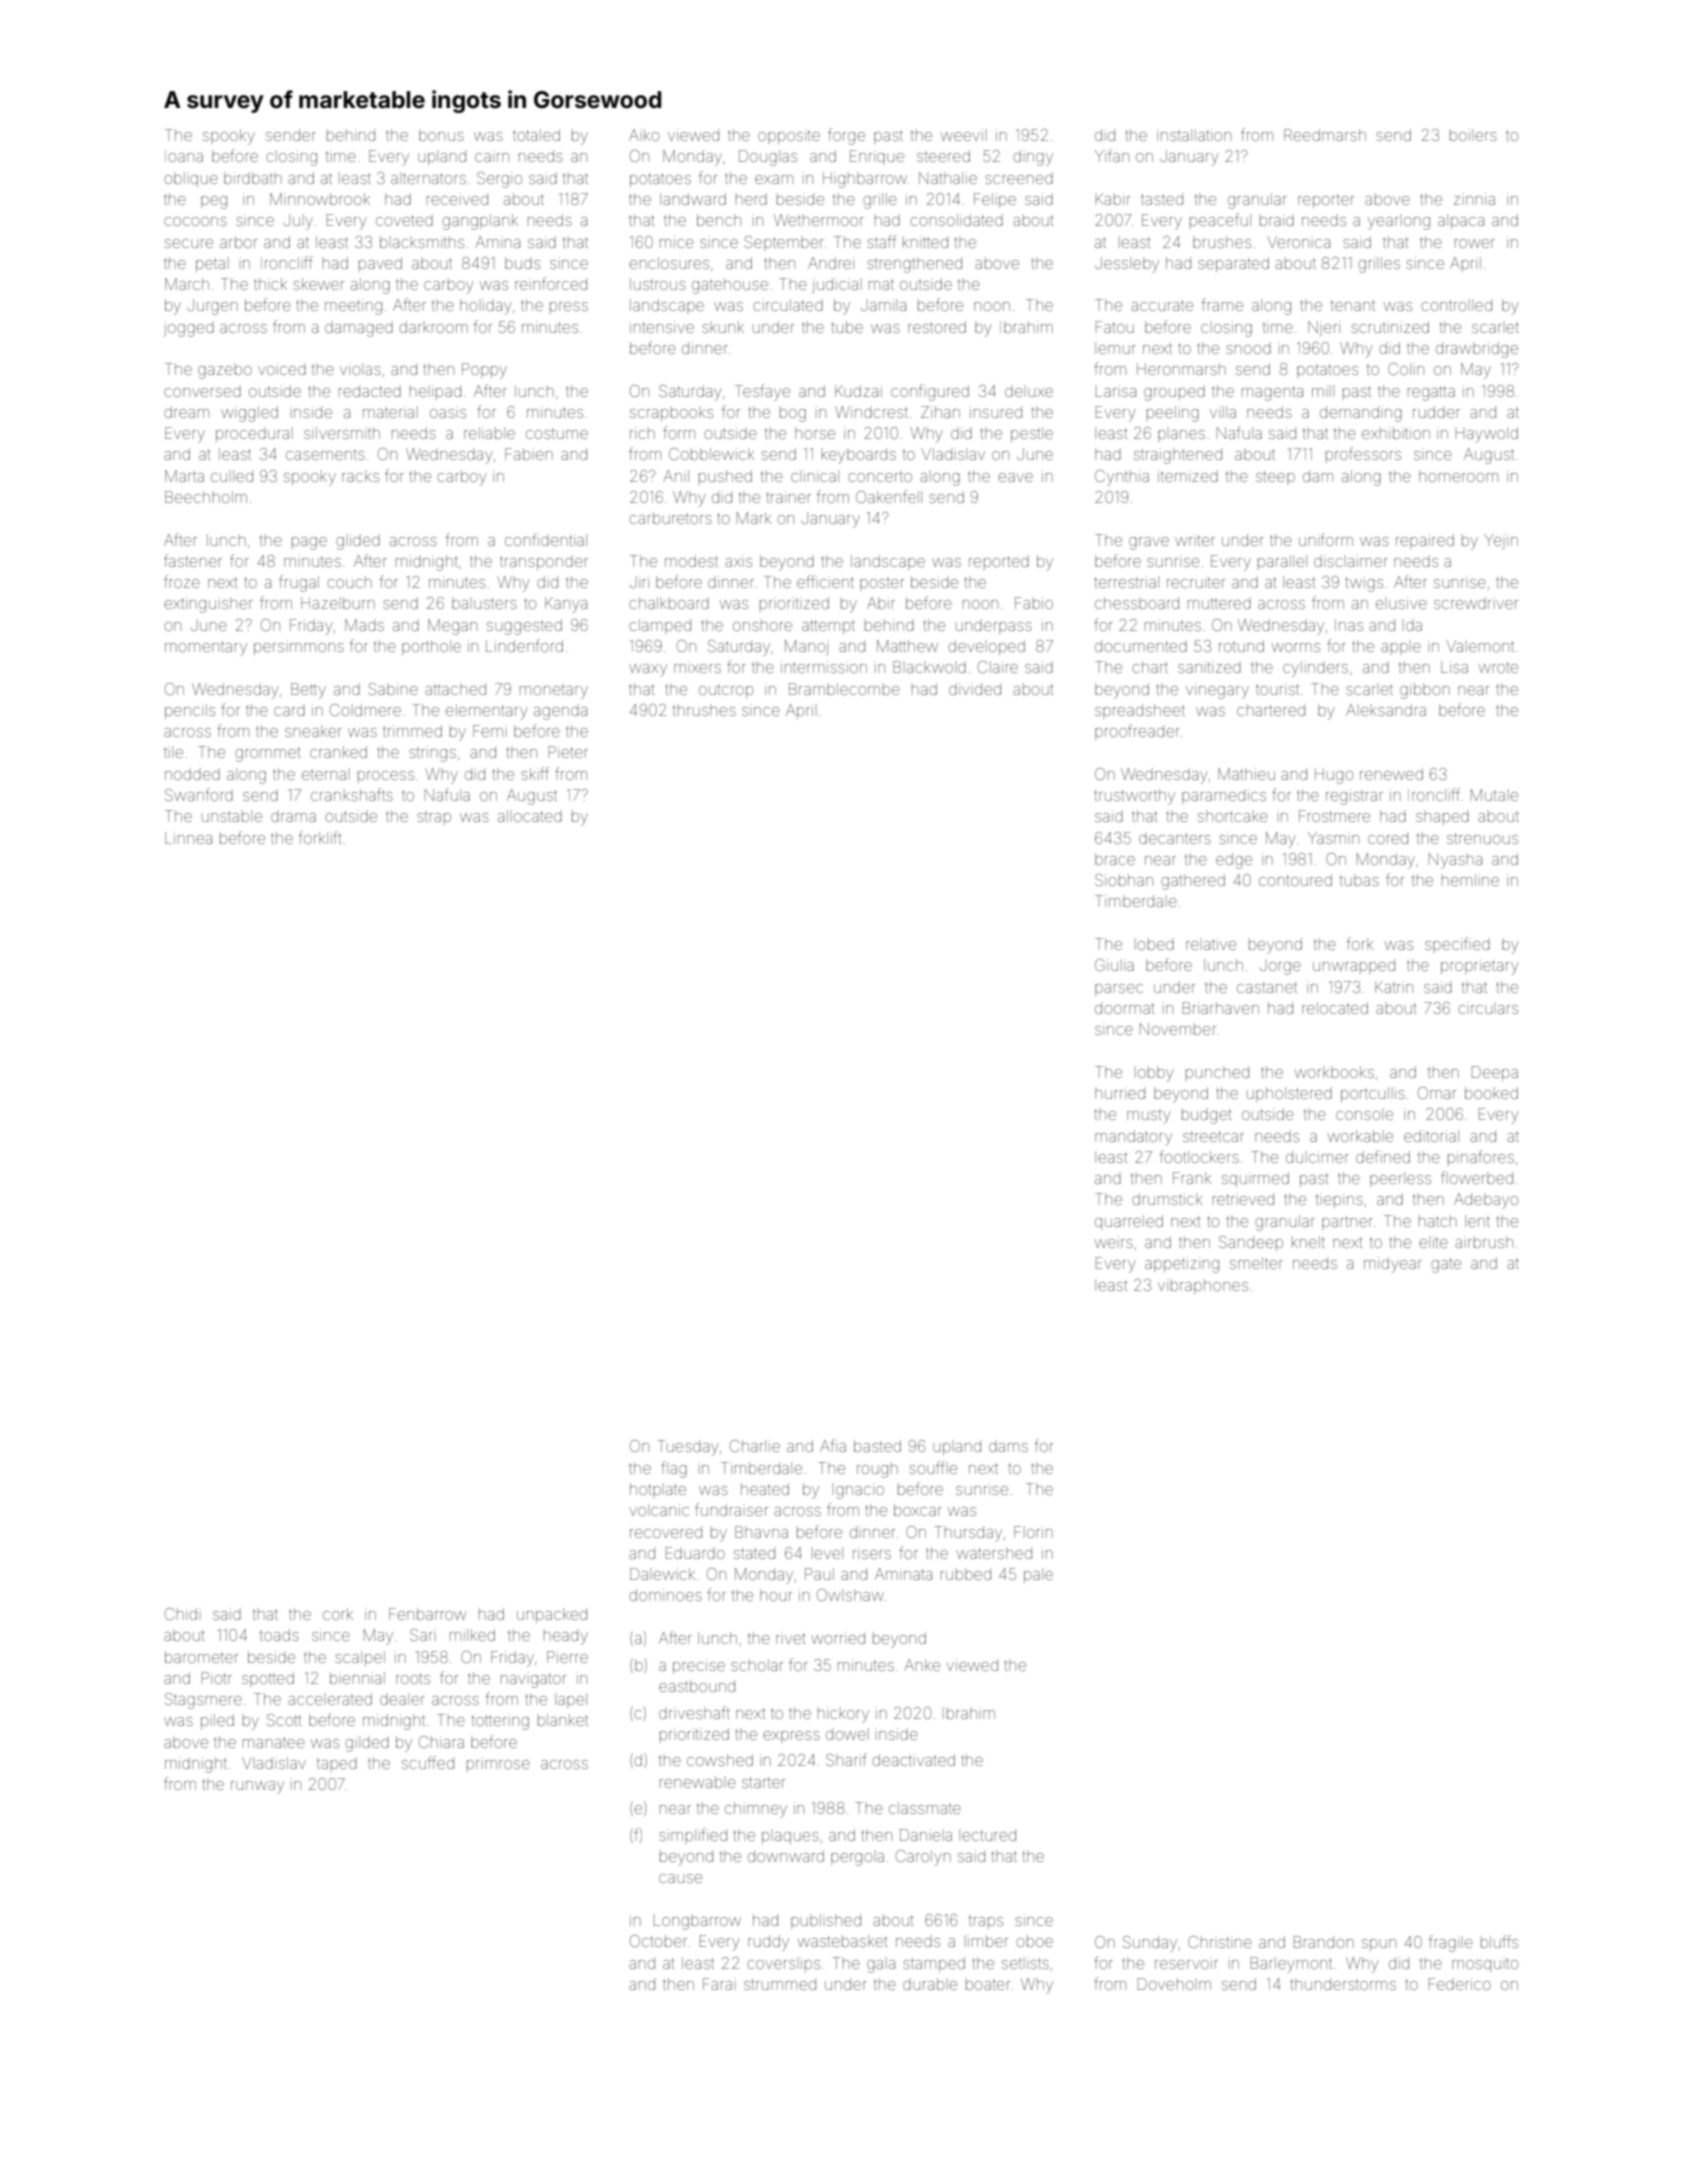 This screenshot has height=2178, width=1683. What do you see at coordinates (1396, 433) in the screenshot?
I see `exhibition` at bounding box center [1396, 433].
